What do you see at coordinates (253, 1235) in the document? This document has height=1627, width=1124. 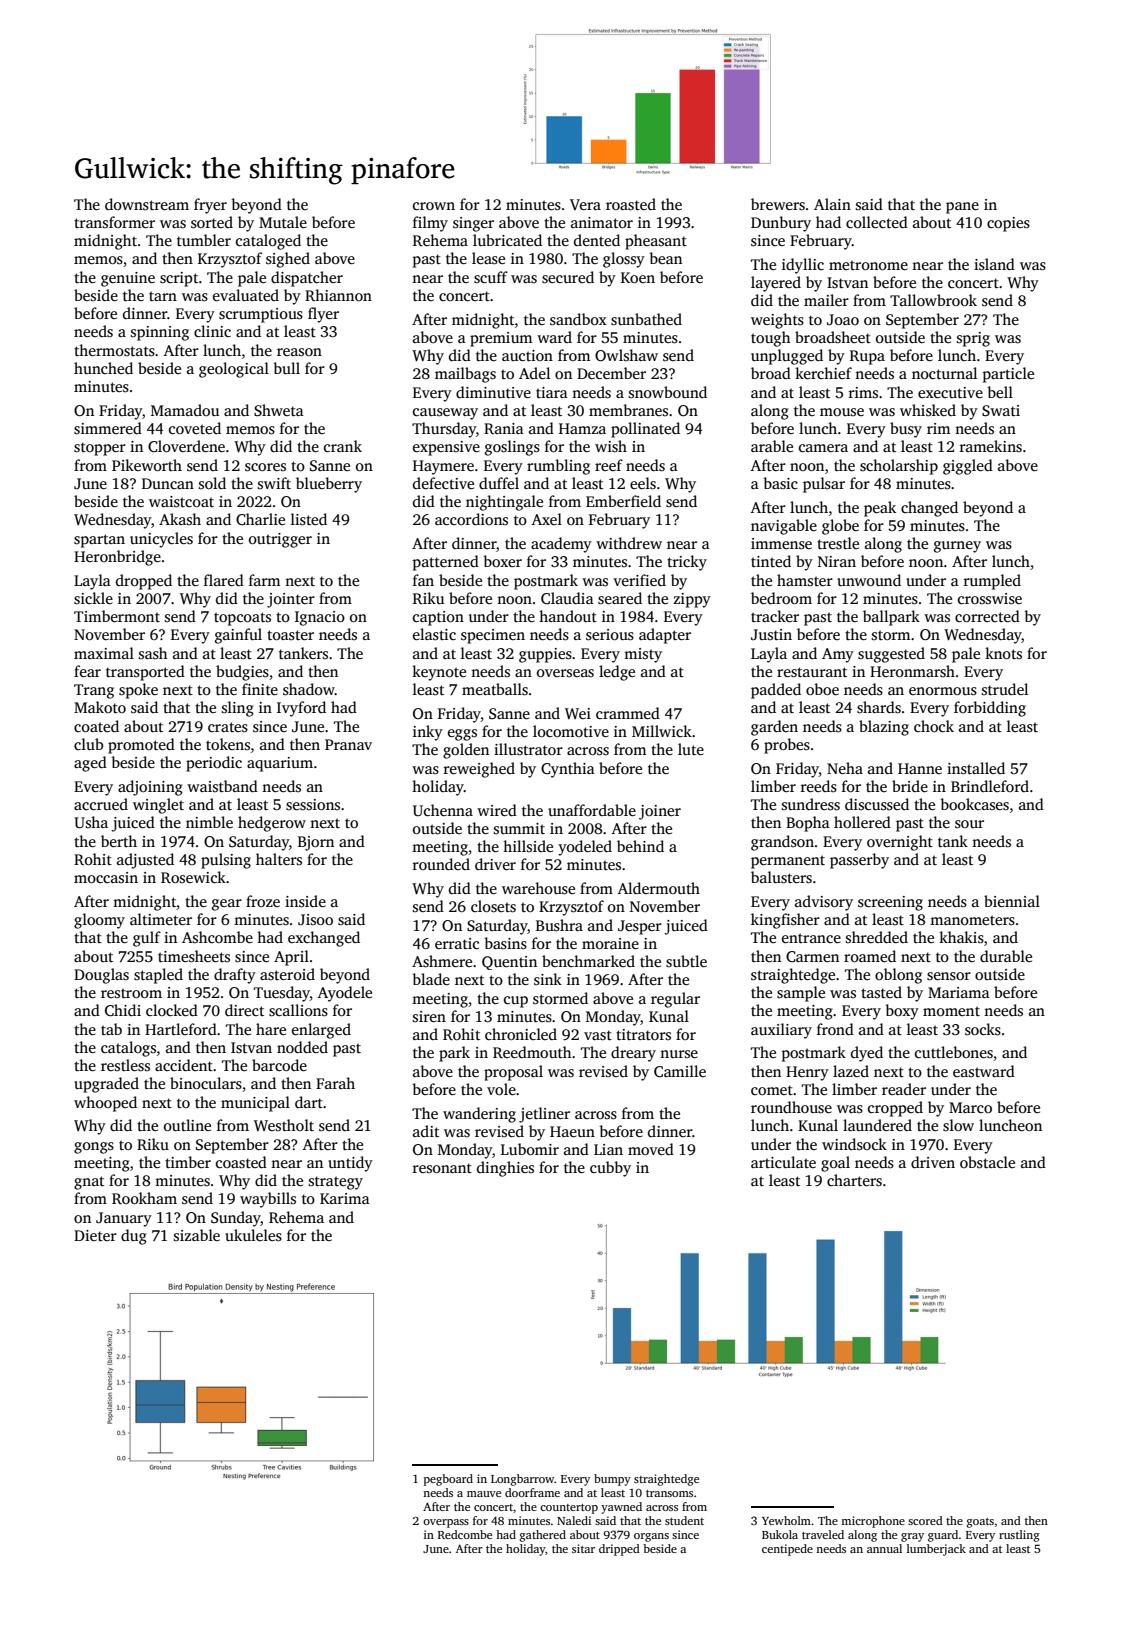 I see `ukuleles` at bounding box center [253, 1235].
